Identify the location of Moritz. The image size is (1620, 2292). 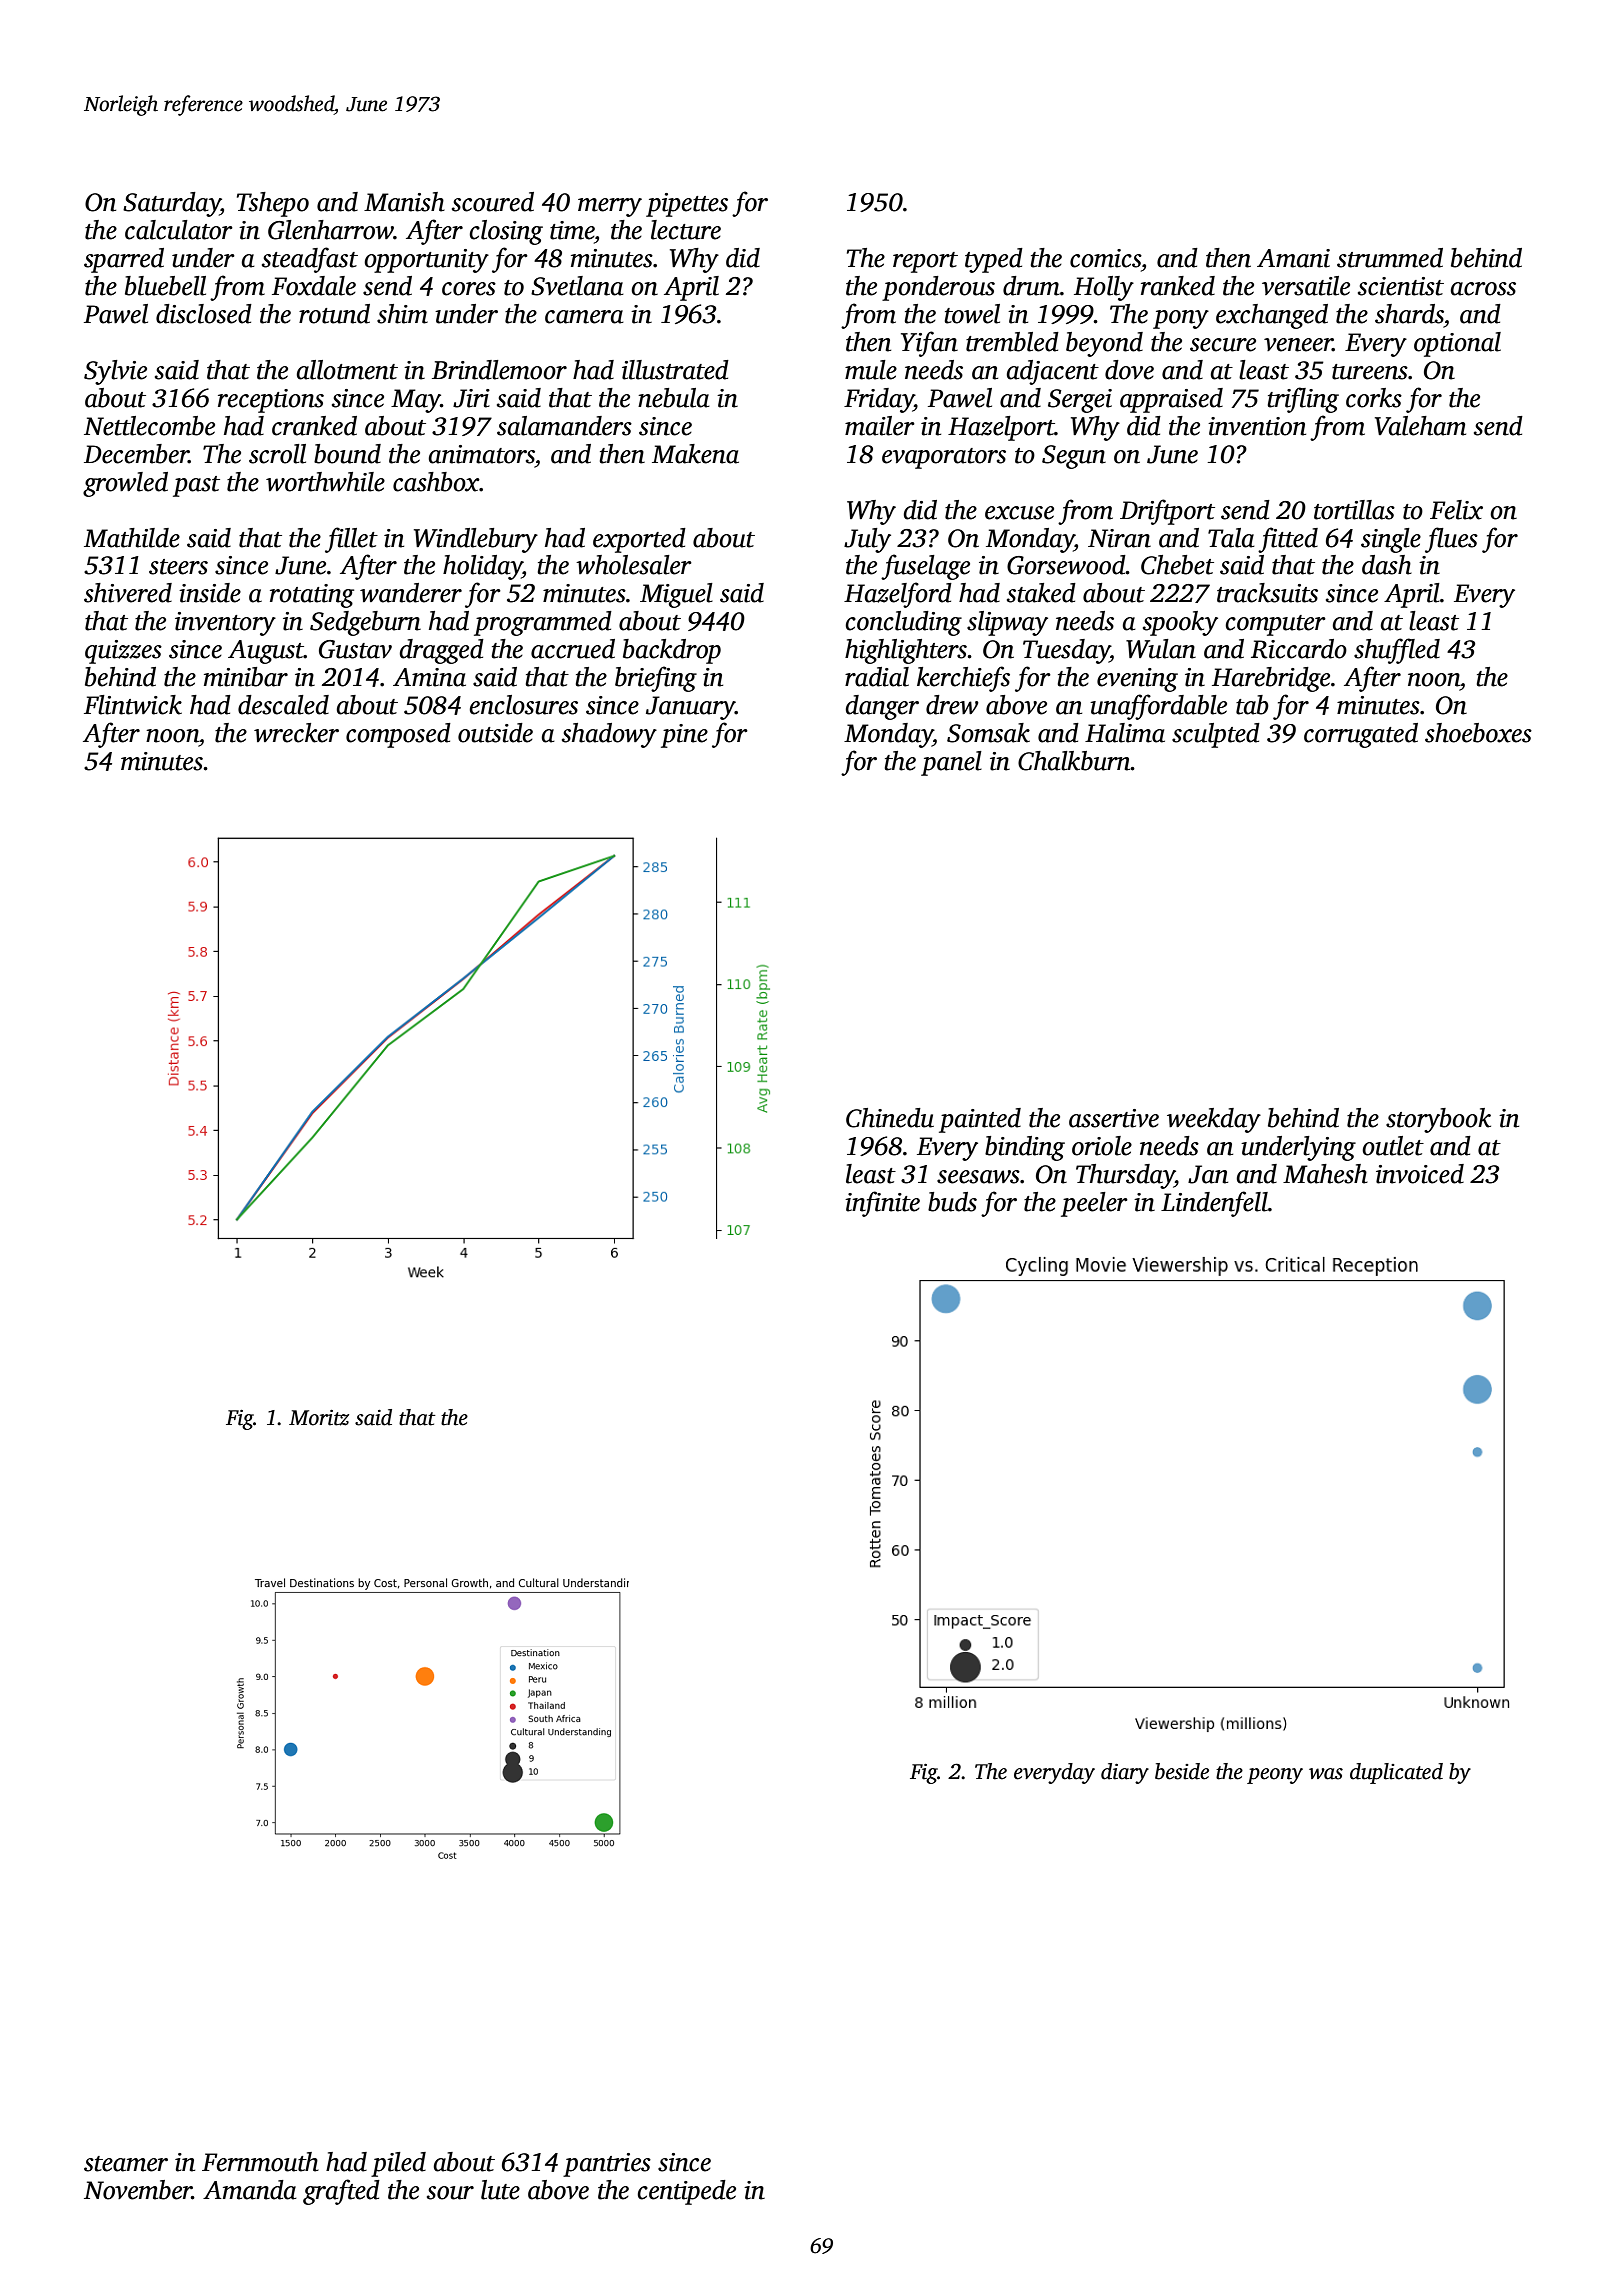
(319, 1418).
